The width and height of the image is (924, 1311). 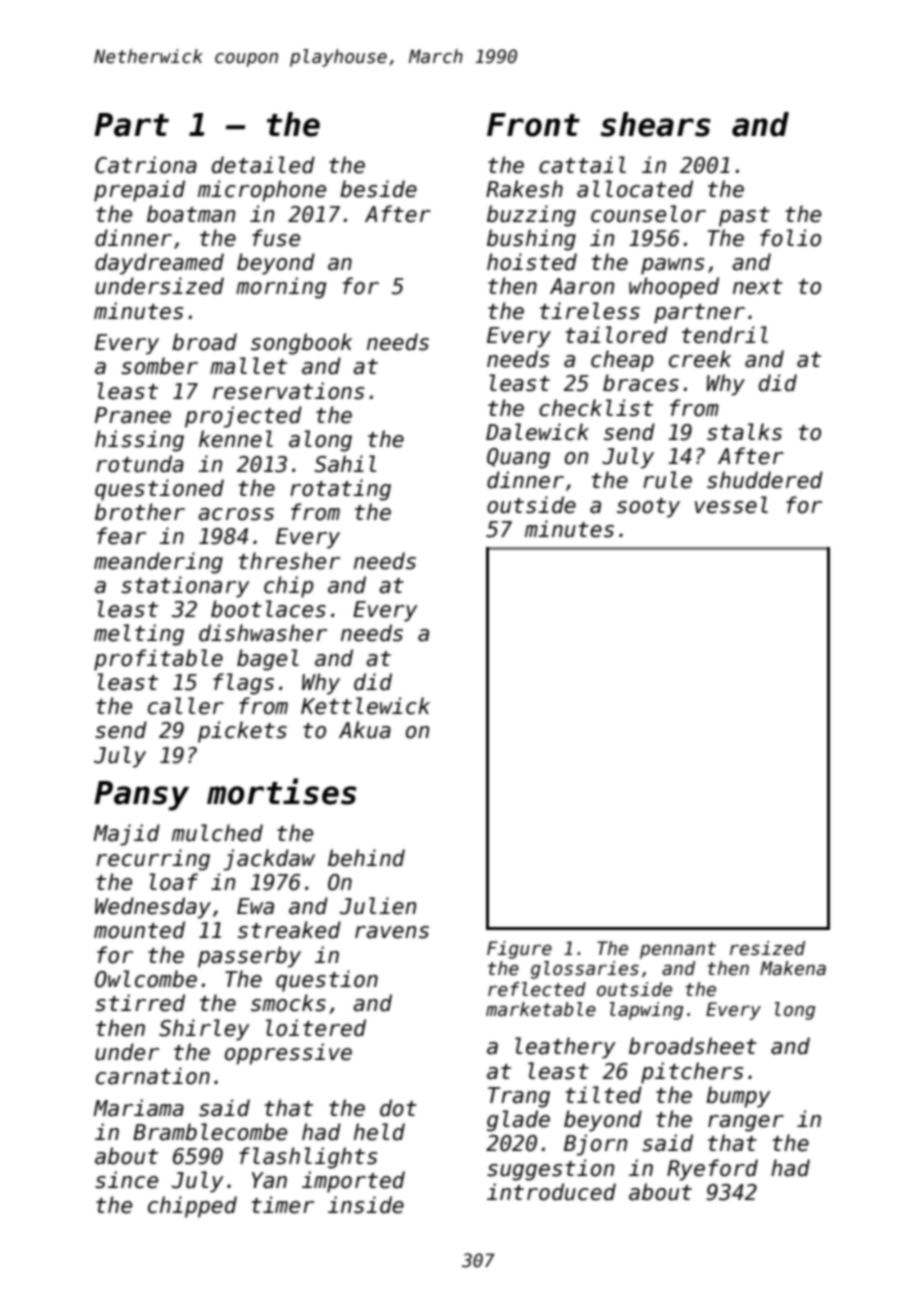 I want to click on mounted, so click(x=139, y=930).
